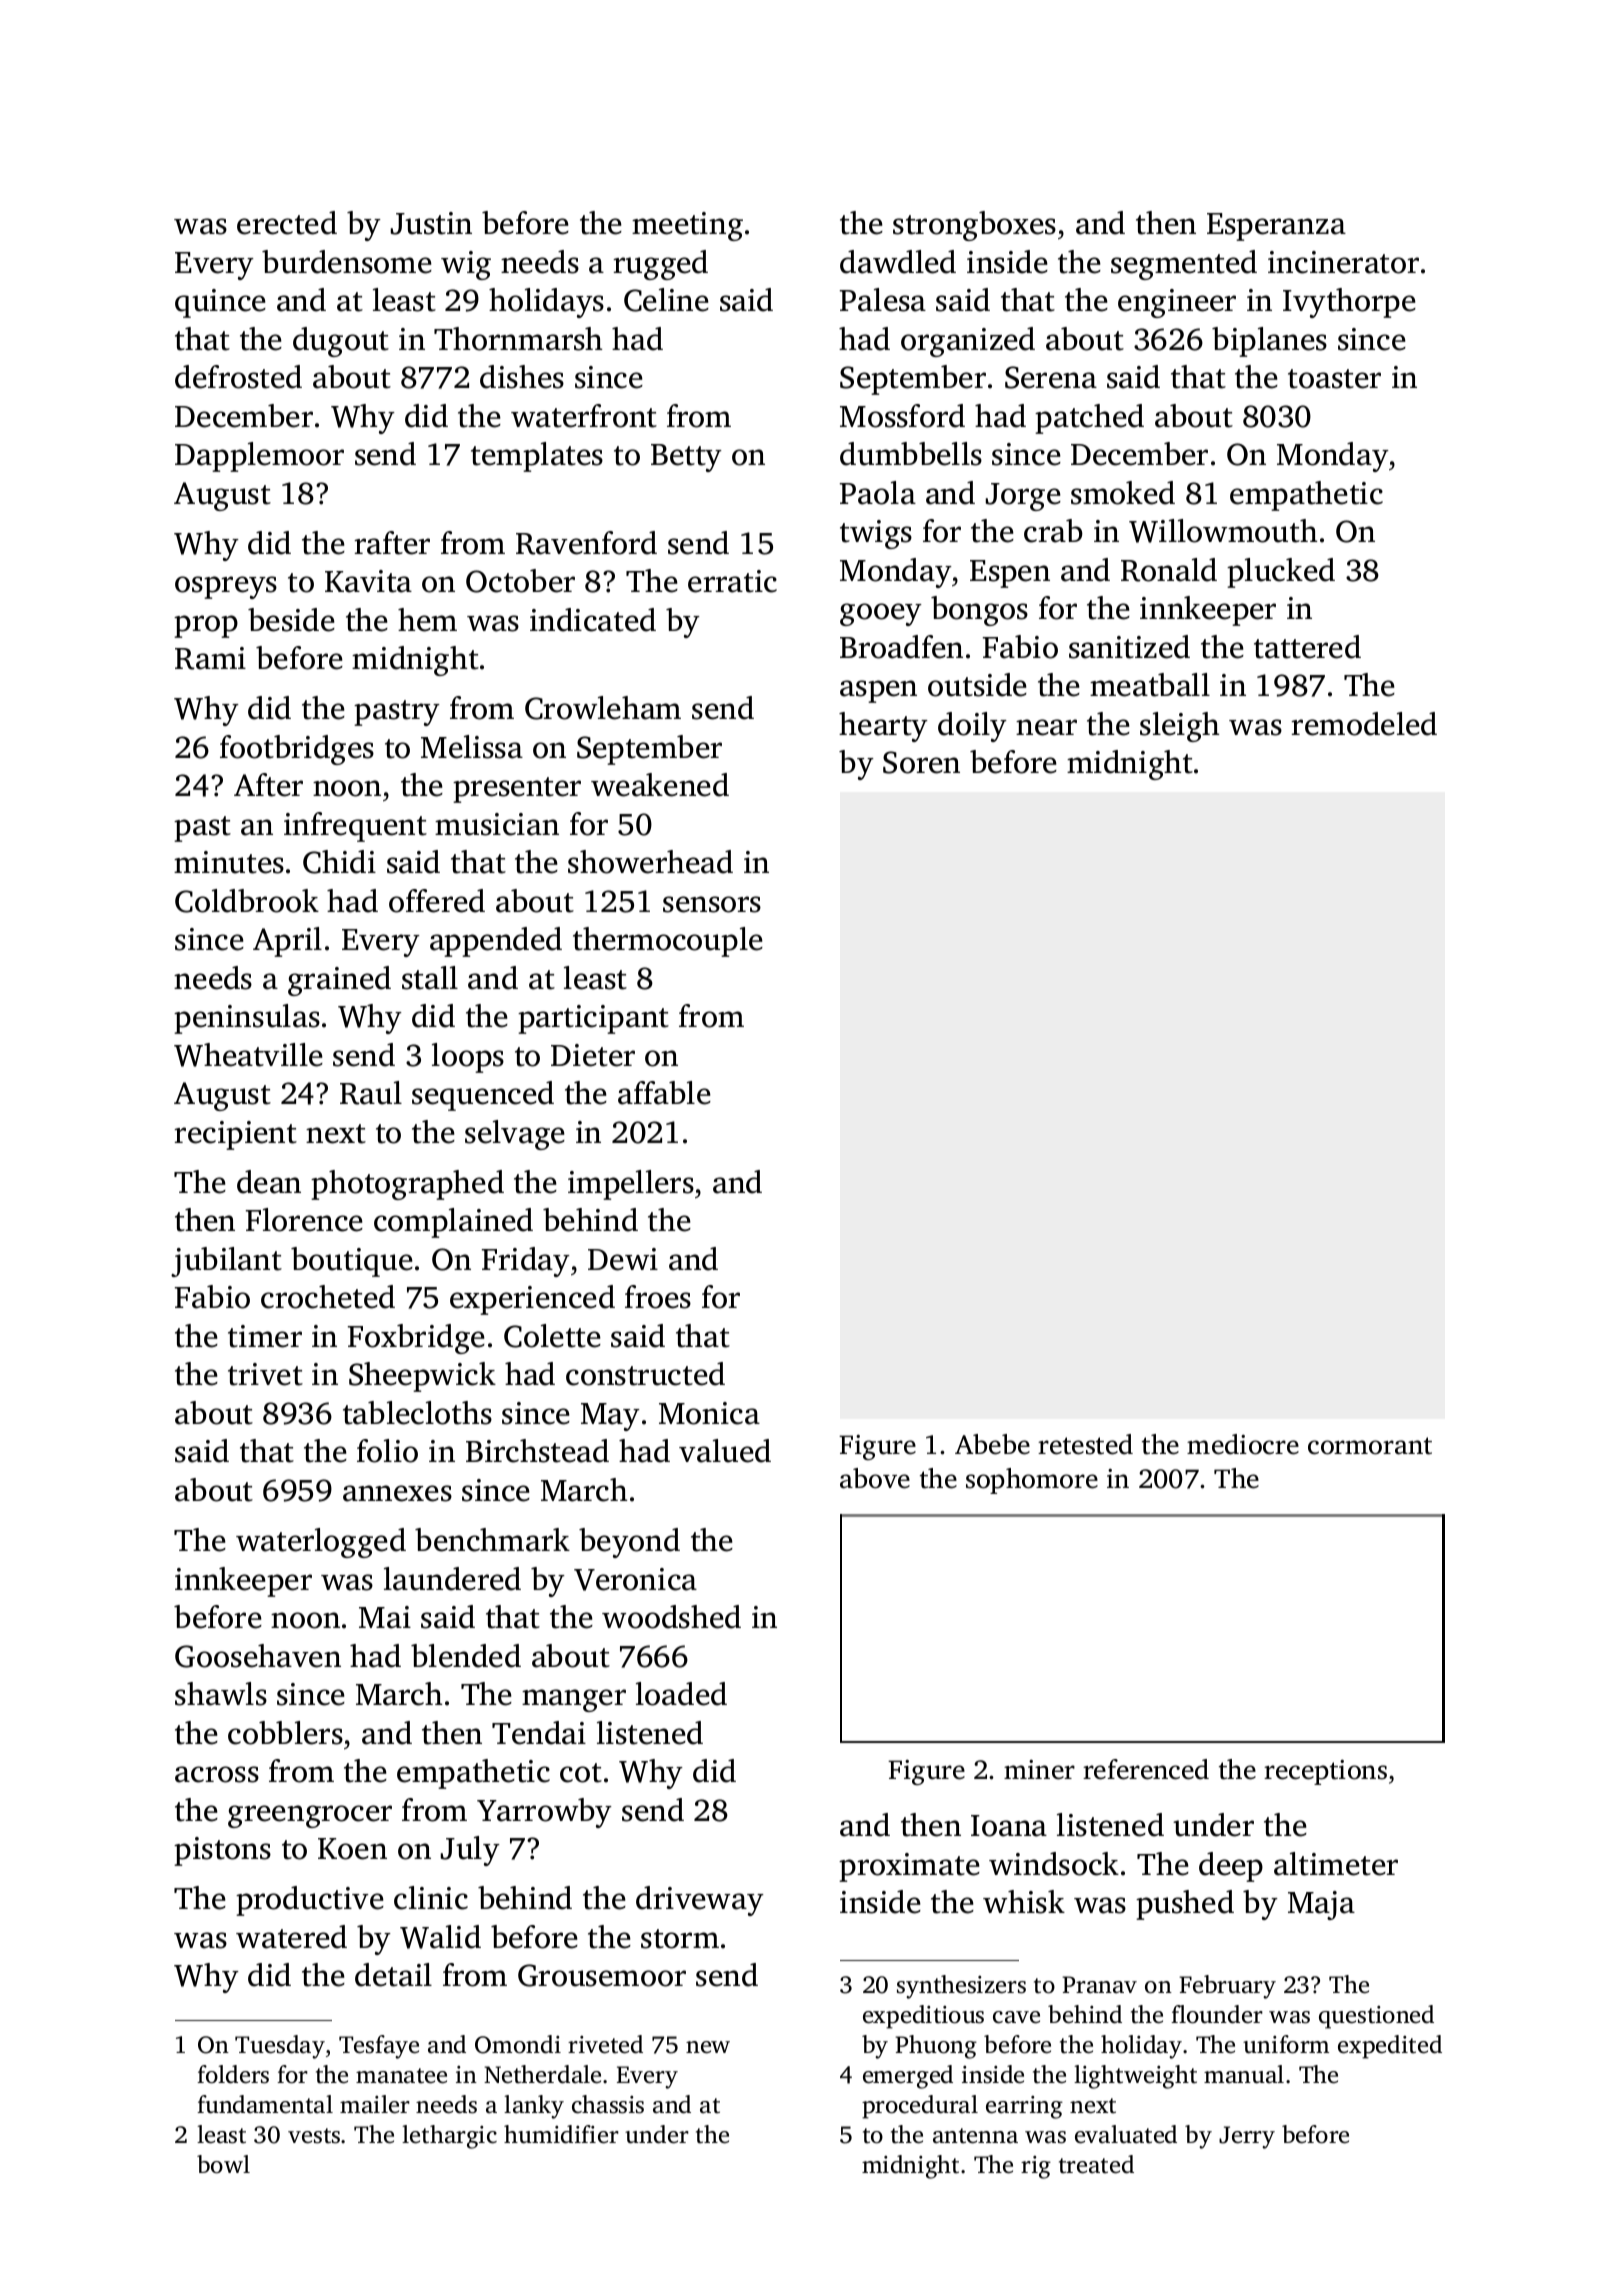 Image resolution: width=1620 pixels, height=2292 pixels. Describe the element at coordinates (223, 2164) in the screenshot. I see `bowl` at that location.
